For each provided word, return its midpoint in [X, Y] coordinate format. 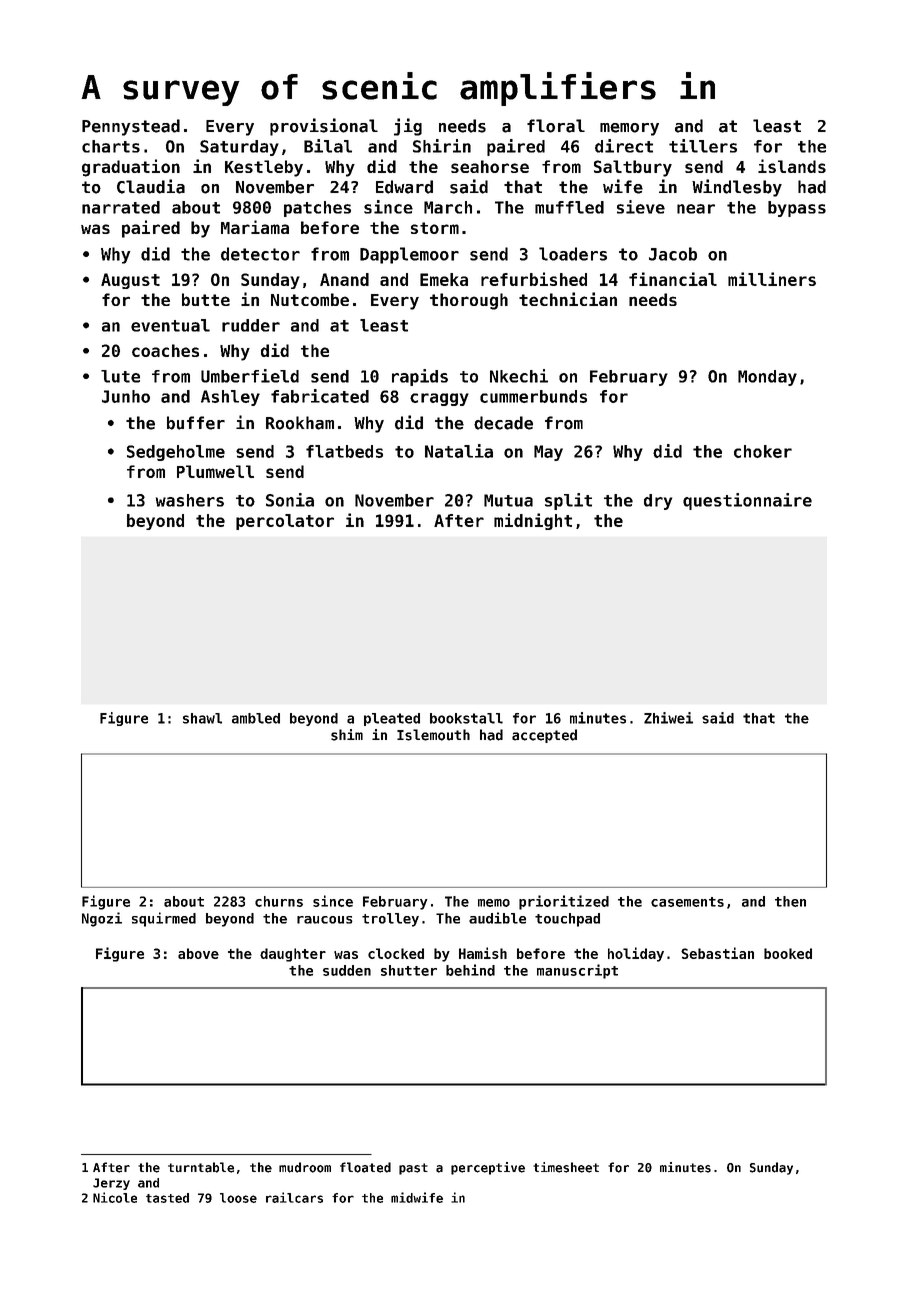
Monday [767, 378]
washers [190, 500]
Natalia [459, 451]
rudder [251, 325]
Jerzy [111, 1184]
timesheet [566, 1167]
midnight [533, 521]
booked [788, 953]
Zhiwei [668, 718]
